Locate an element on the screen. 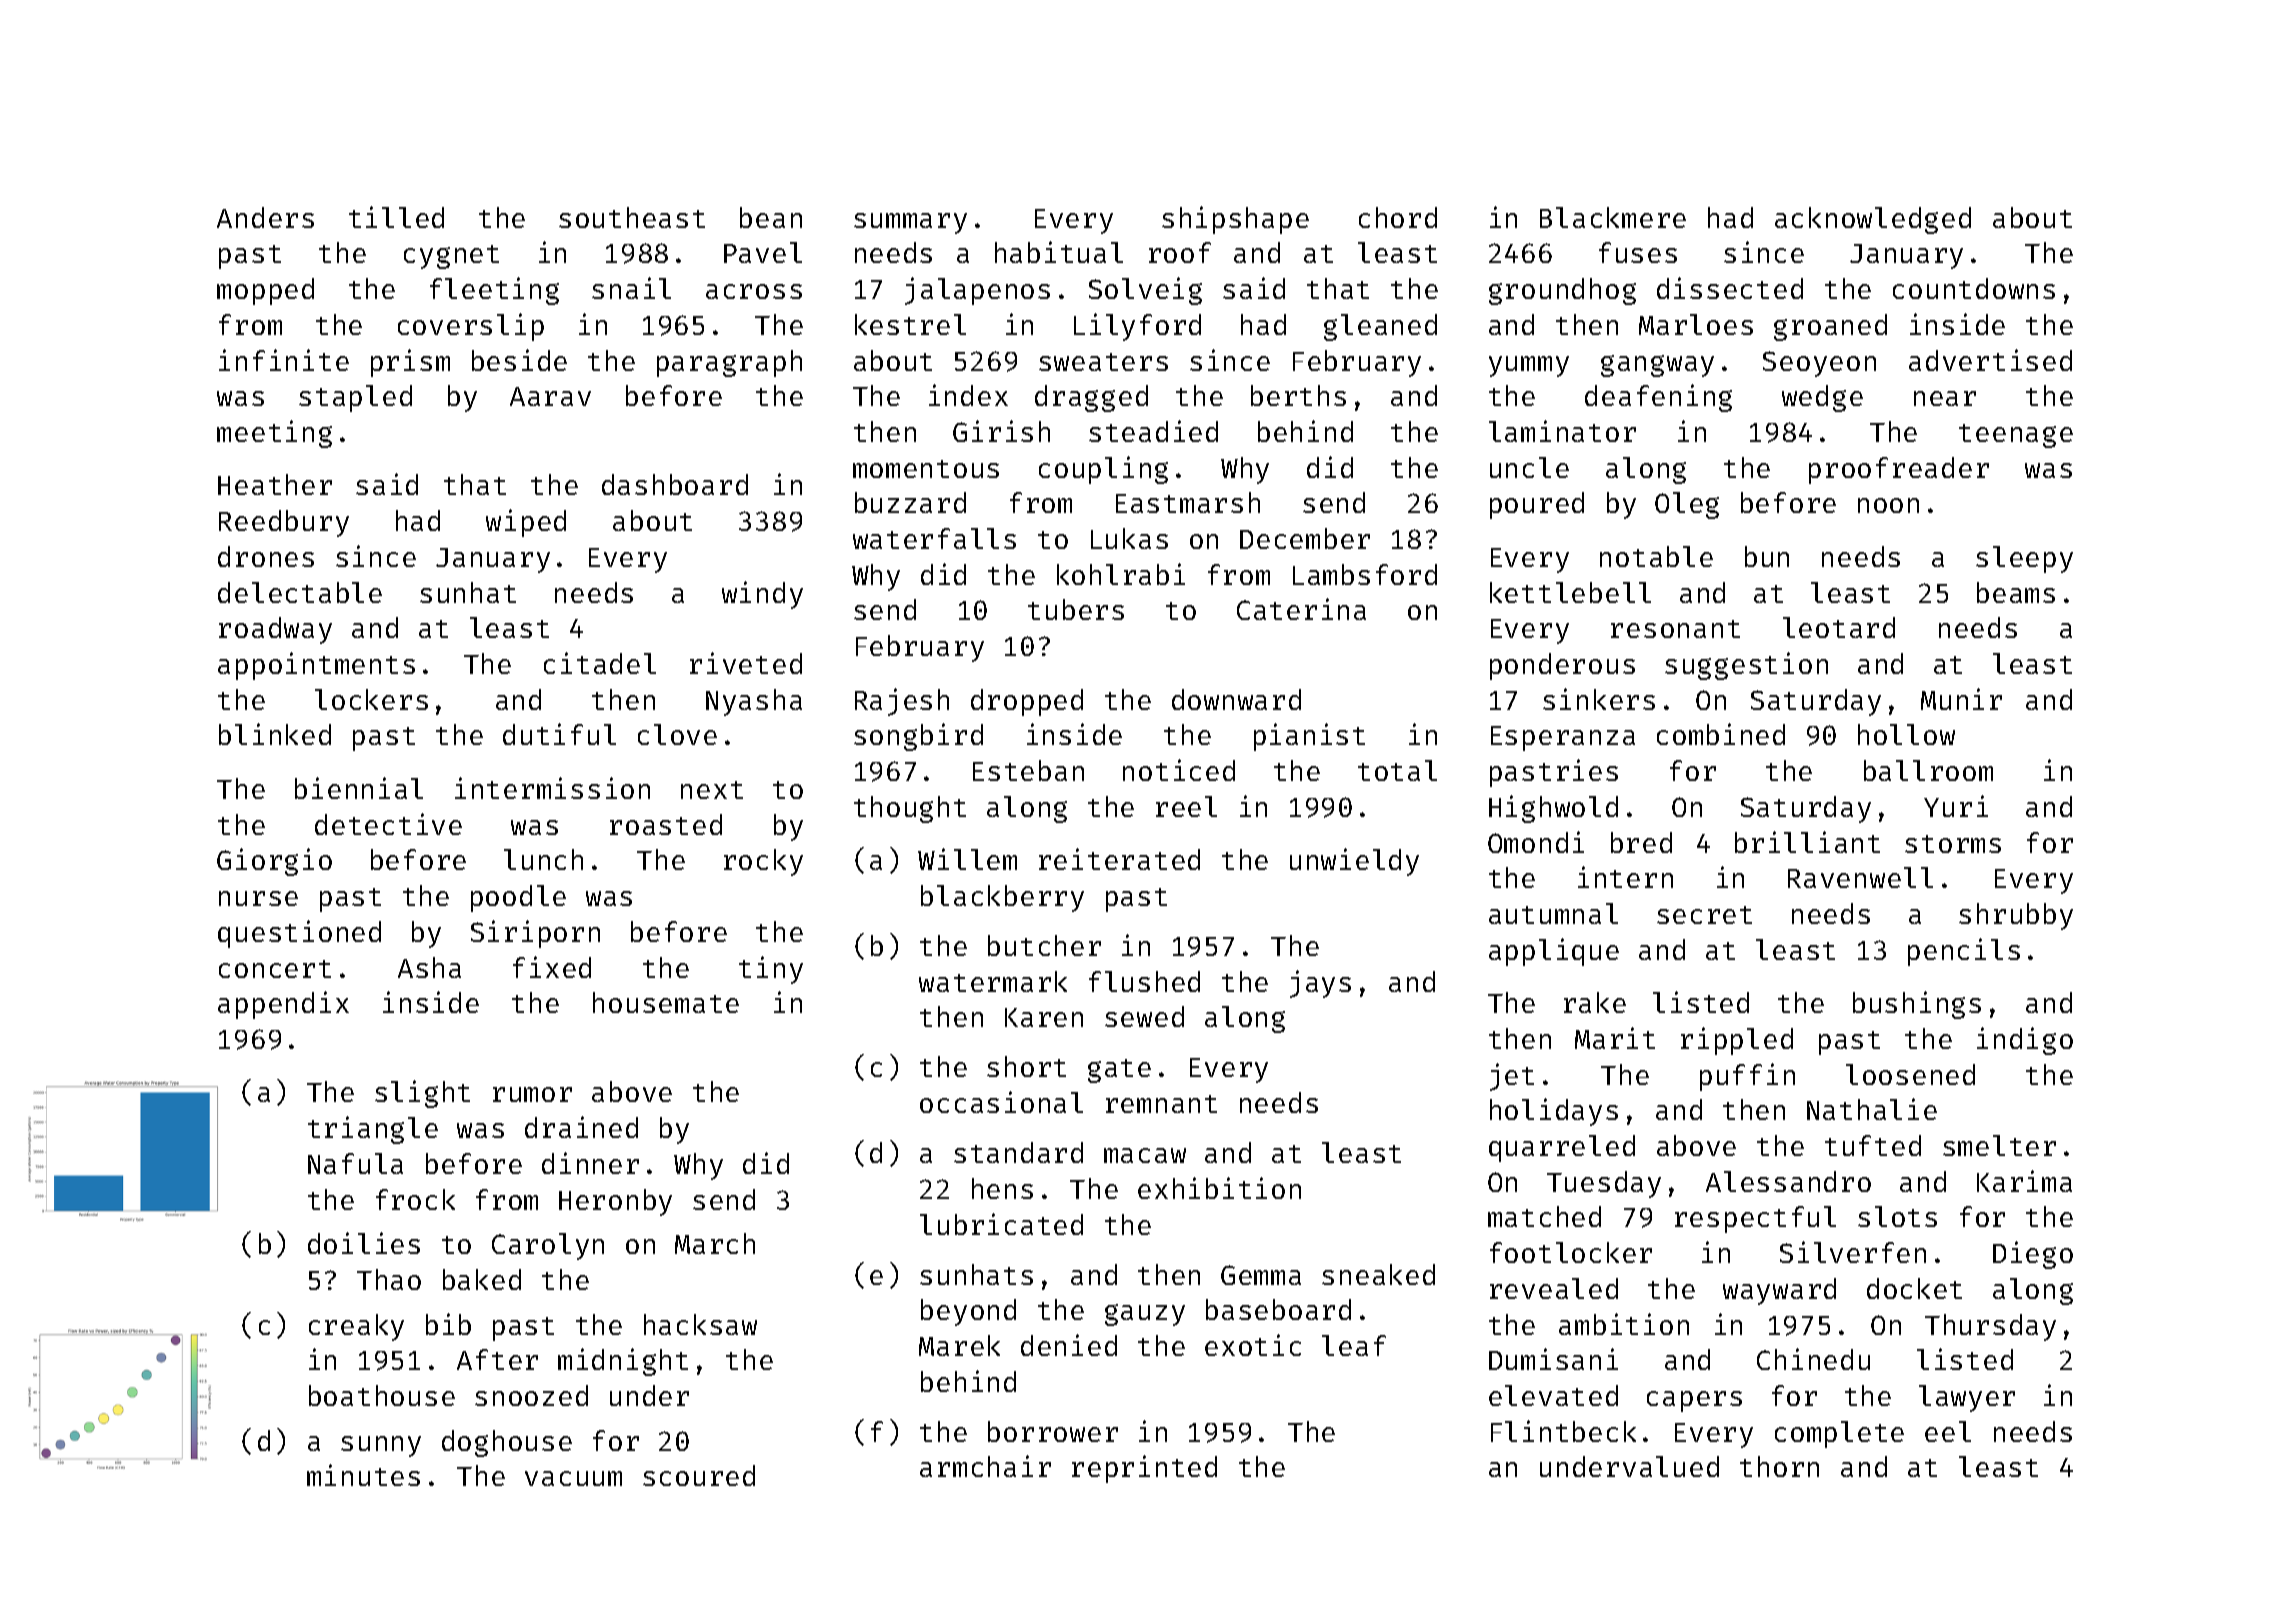  Giorgio is located at coordinates (274, 862).
